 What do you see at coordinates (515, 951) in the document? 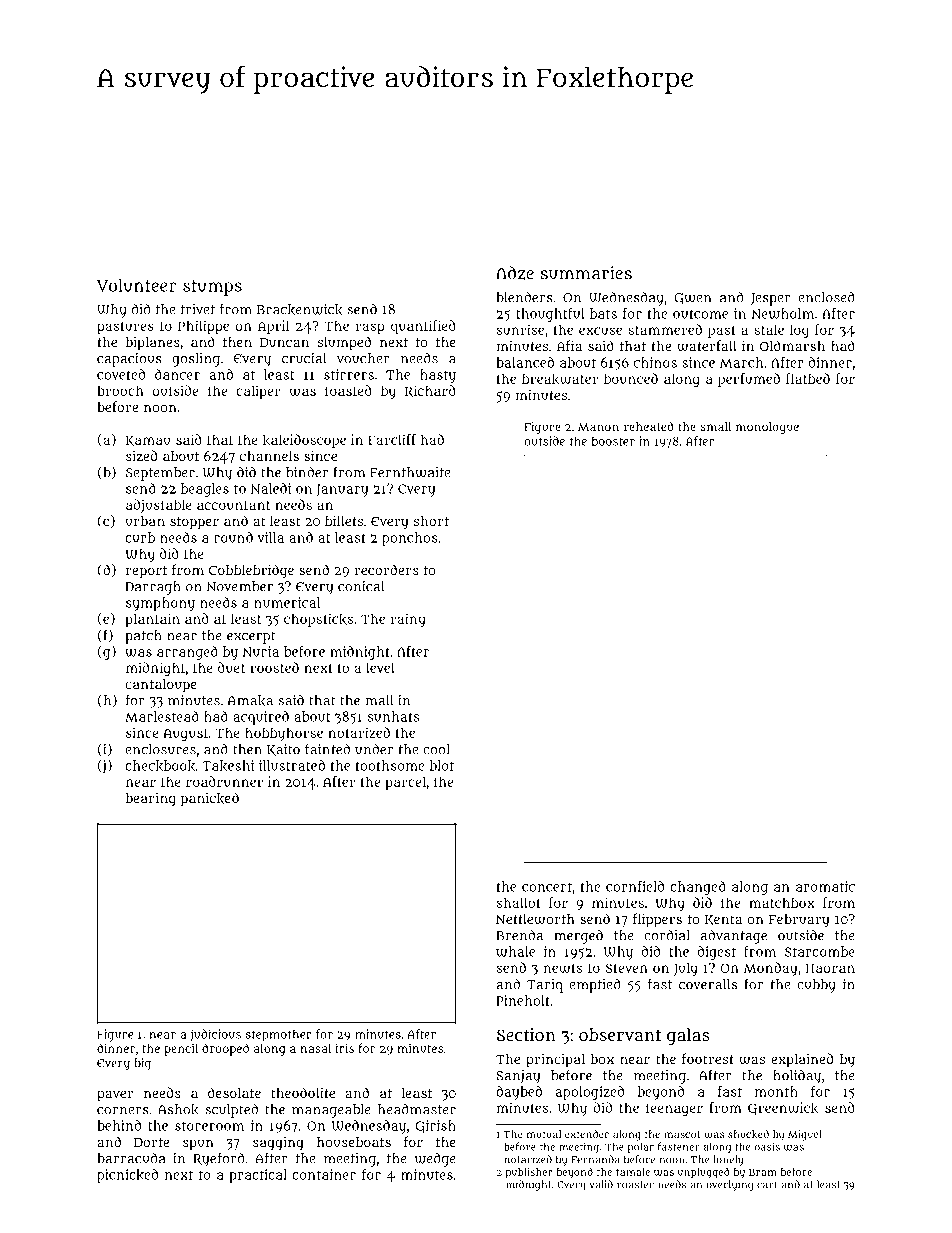
I see `whale` at bounding box center [515, 951].
